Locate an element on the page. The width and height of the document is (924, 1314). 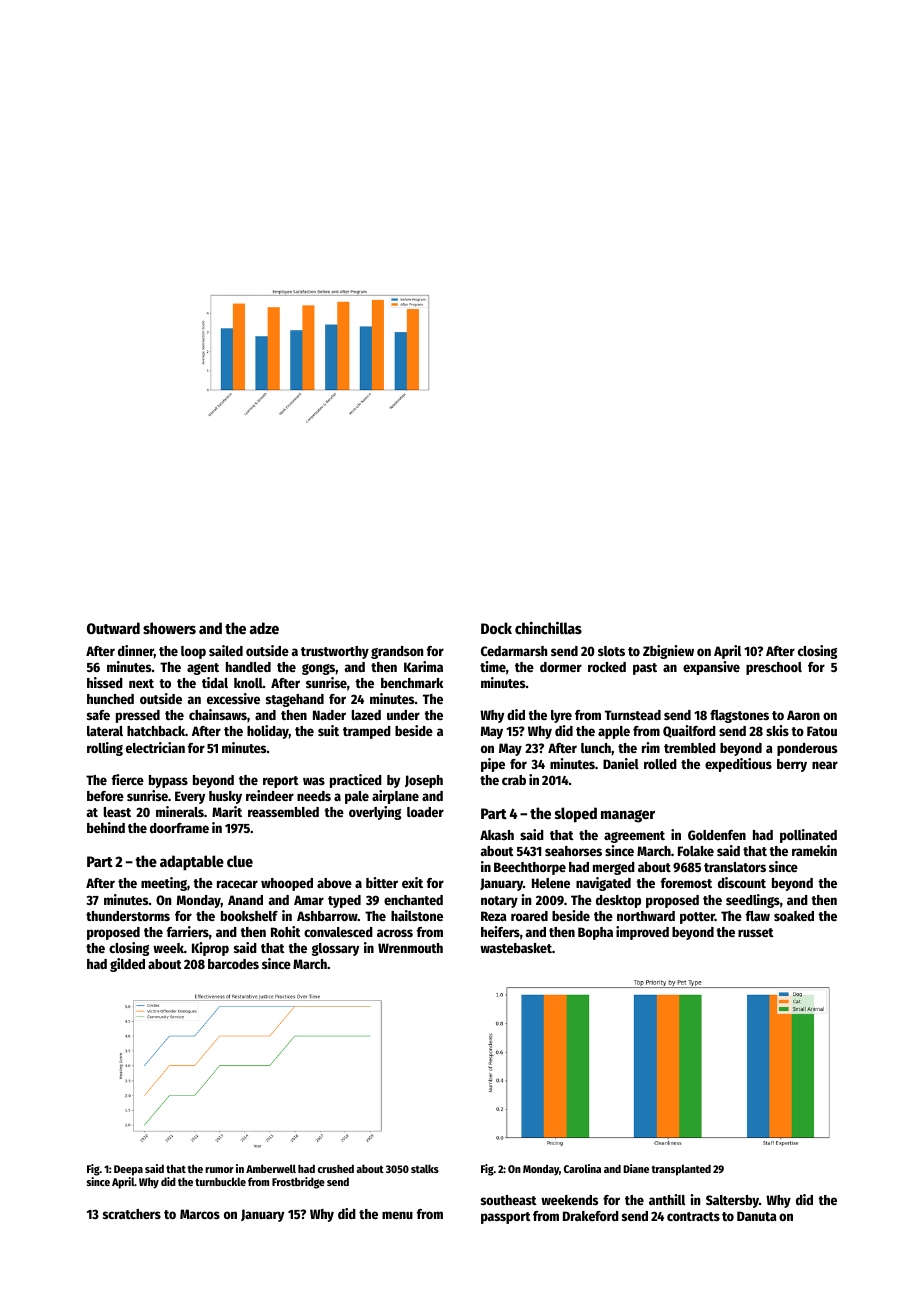
Amberwell is located at coordinates (271, 1168).
